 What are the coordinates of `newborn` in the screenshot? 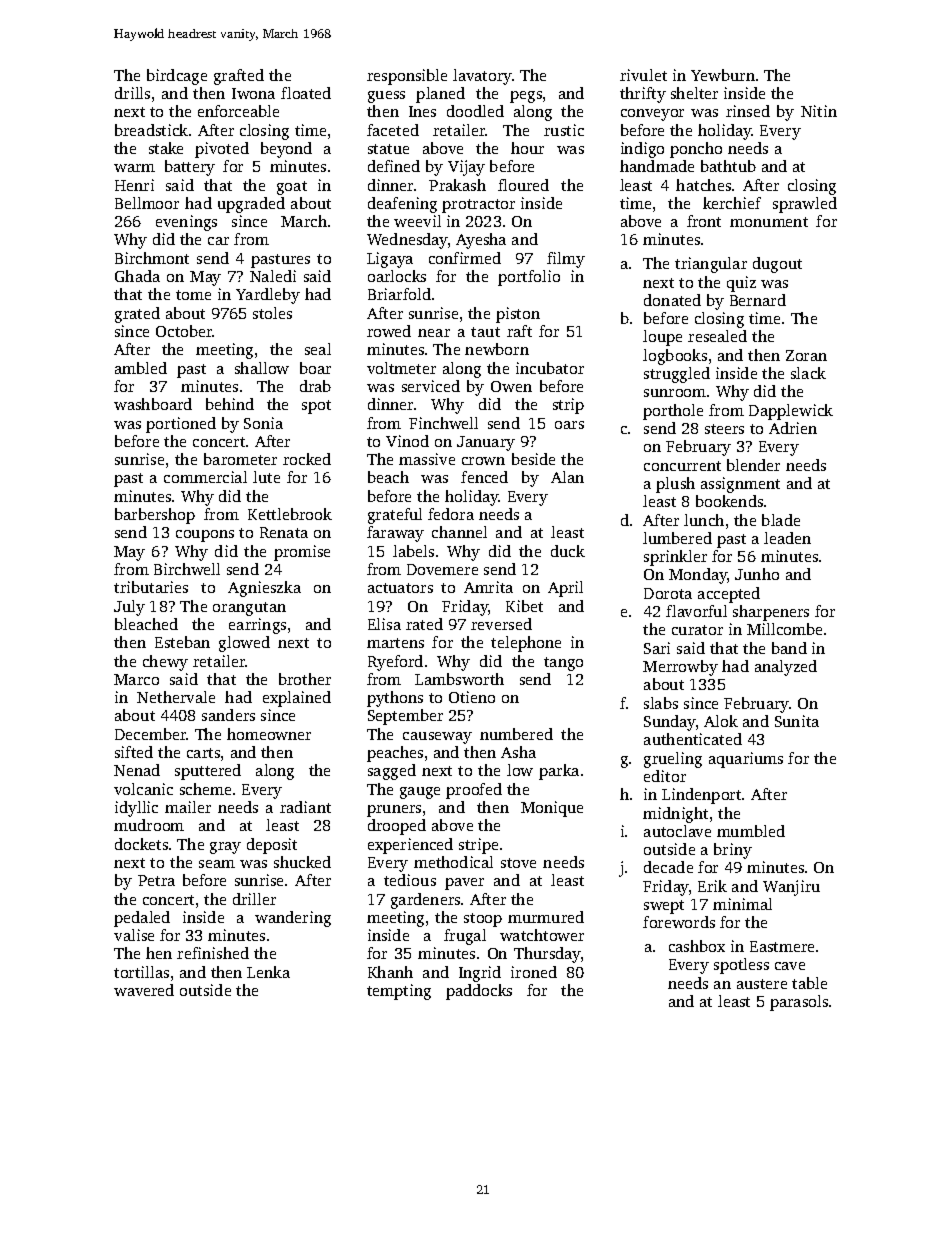 It's located at (497, 349).
